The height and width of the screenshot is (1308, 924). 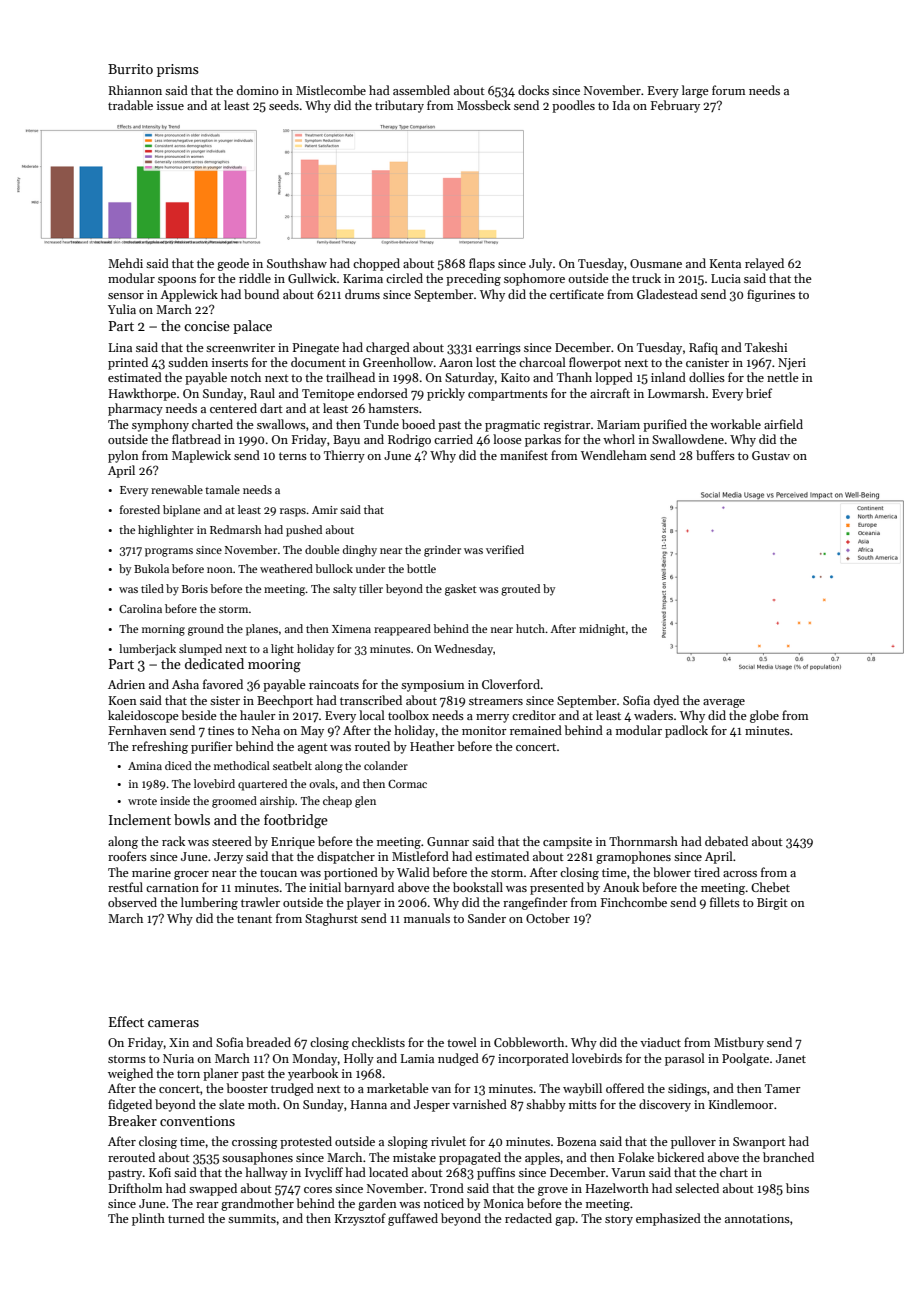 What do you see at coordinates (304, 531) in the screenshot?
I see `pushed` at bounding box center [304, 531].
